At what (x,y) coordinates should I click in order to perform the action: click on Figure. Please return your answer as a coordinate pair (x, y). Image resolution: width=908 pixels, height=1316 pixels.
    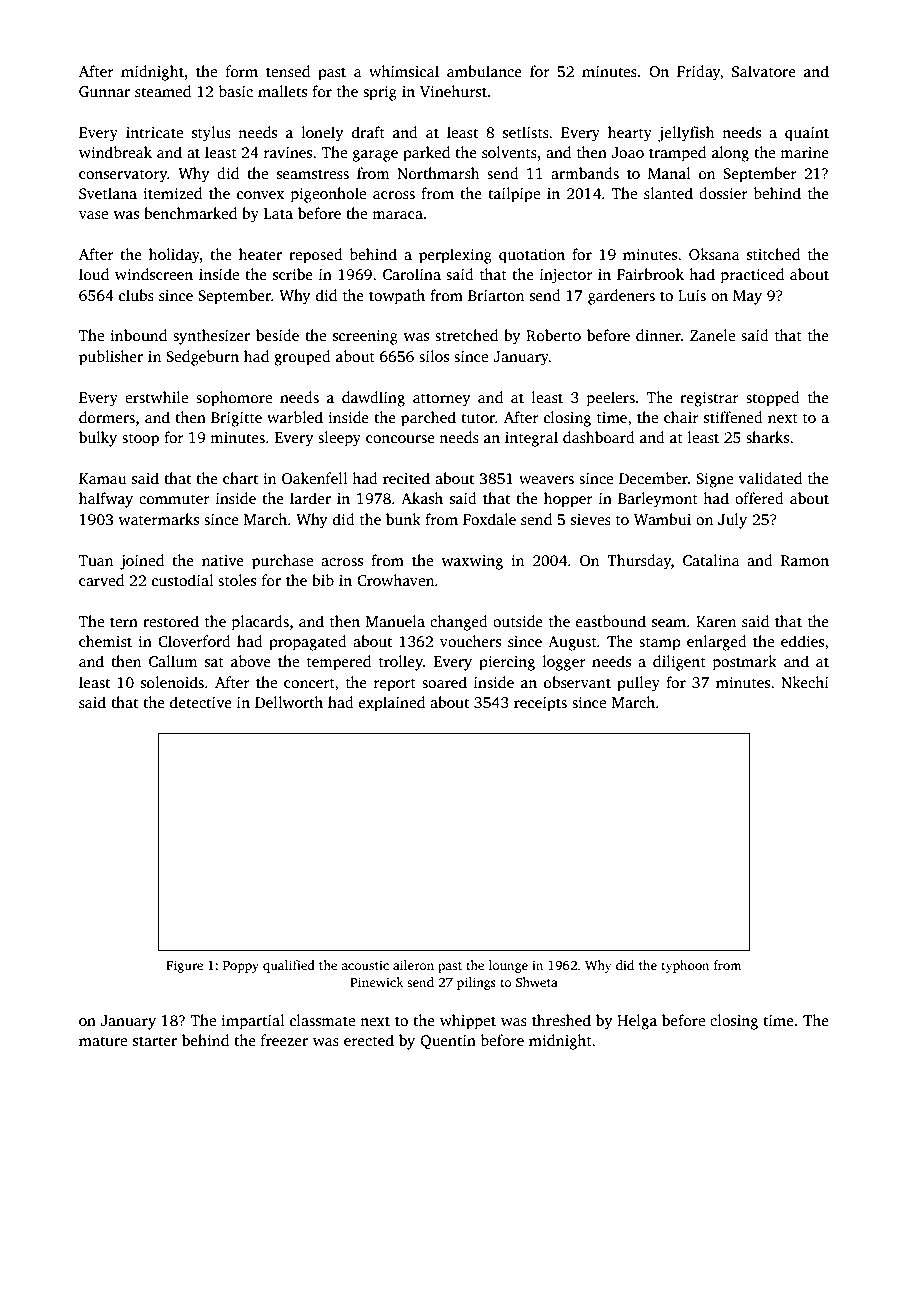
    Looking at the image, I should click on (184, 966).
